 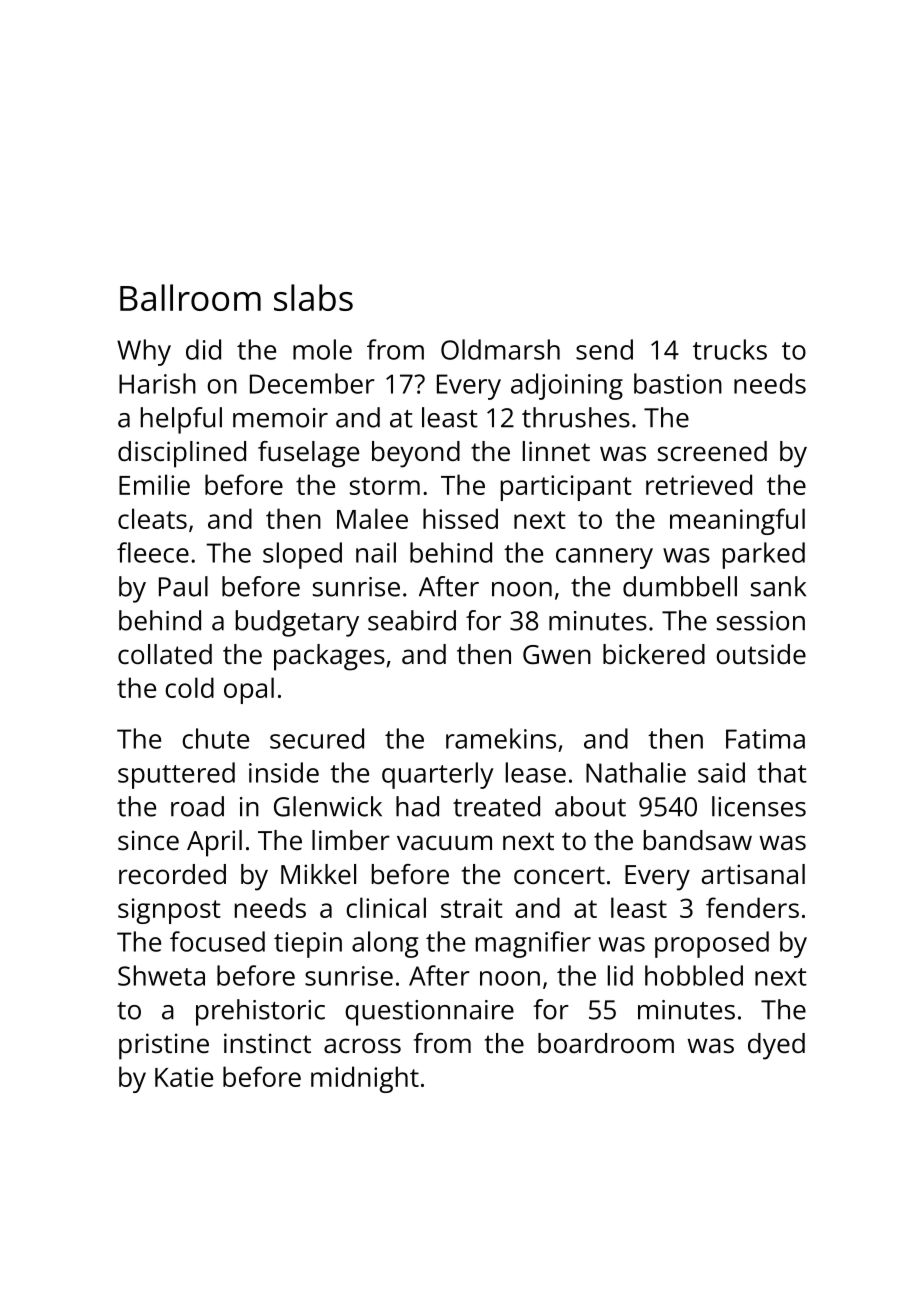 What do you see at coordinates (604, 349) in the document?
I see `send` at bounding box center [604, 349].
